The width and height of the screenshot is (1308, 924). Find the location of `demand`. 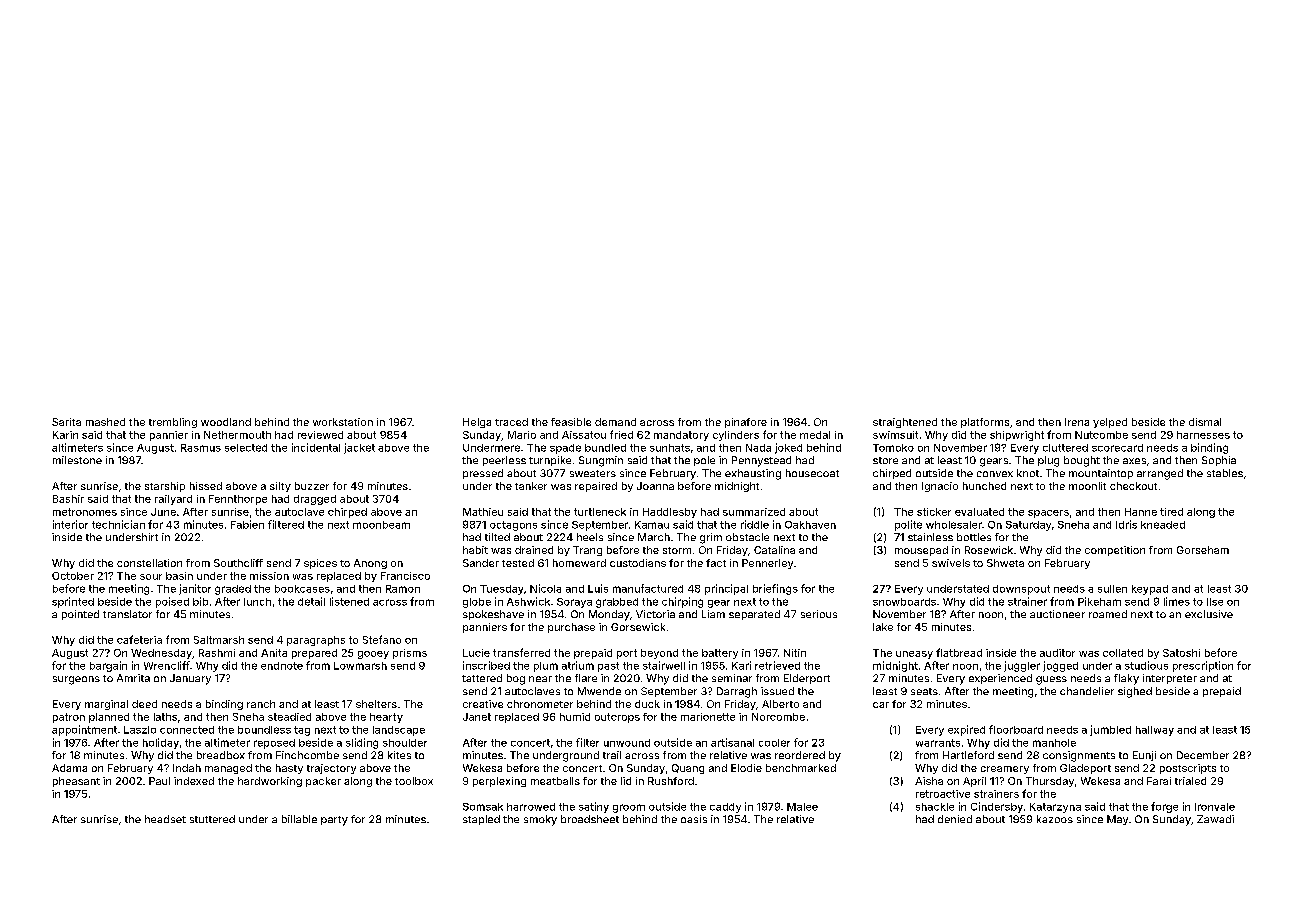

demand is located at coordinates (615, 422).
